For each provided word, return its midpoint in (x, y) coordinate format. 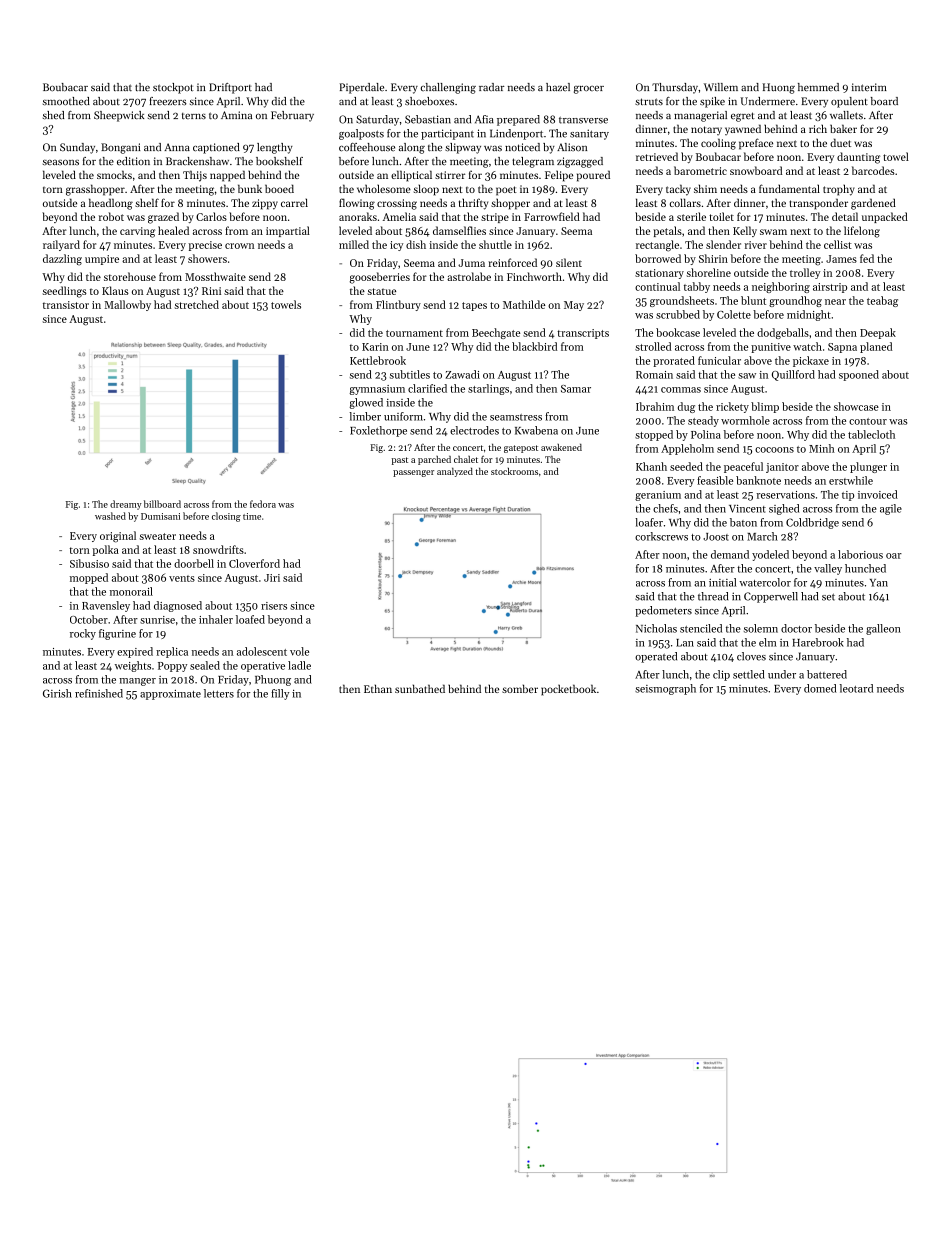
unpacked (885, 217)
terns (194, 116)
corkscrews (661, 536)
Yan (879, 583)
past (400, 461)
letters (219, 693)
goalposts (361, 134)
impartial (288, 231)
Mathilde (524, 304)
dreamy (126, 505)
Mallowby (127, 305)
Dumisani (160, 516)
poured (593, 176)
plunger (868, 467)
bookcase (678, 332)
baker (843, 128)
